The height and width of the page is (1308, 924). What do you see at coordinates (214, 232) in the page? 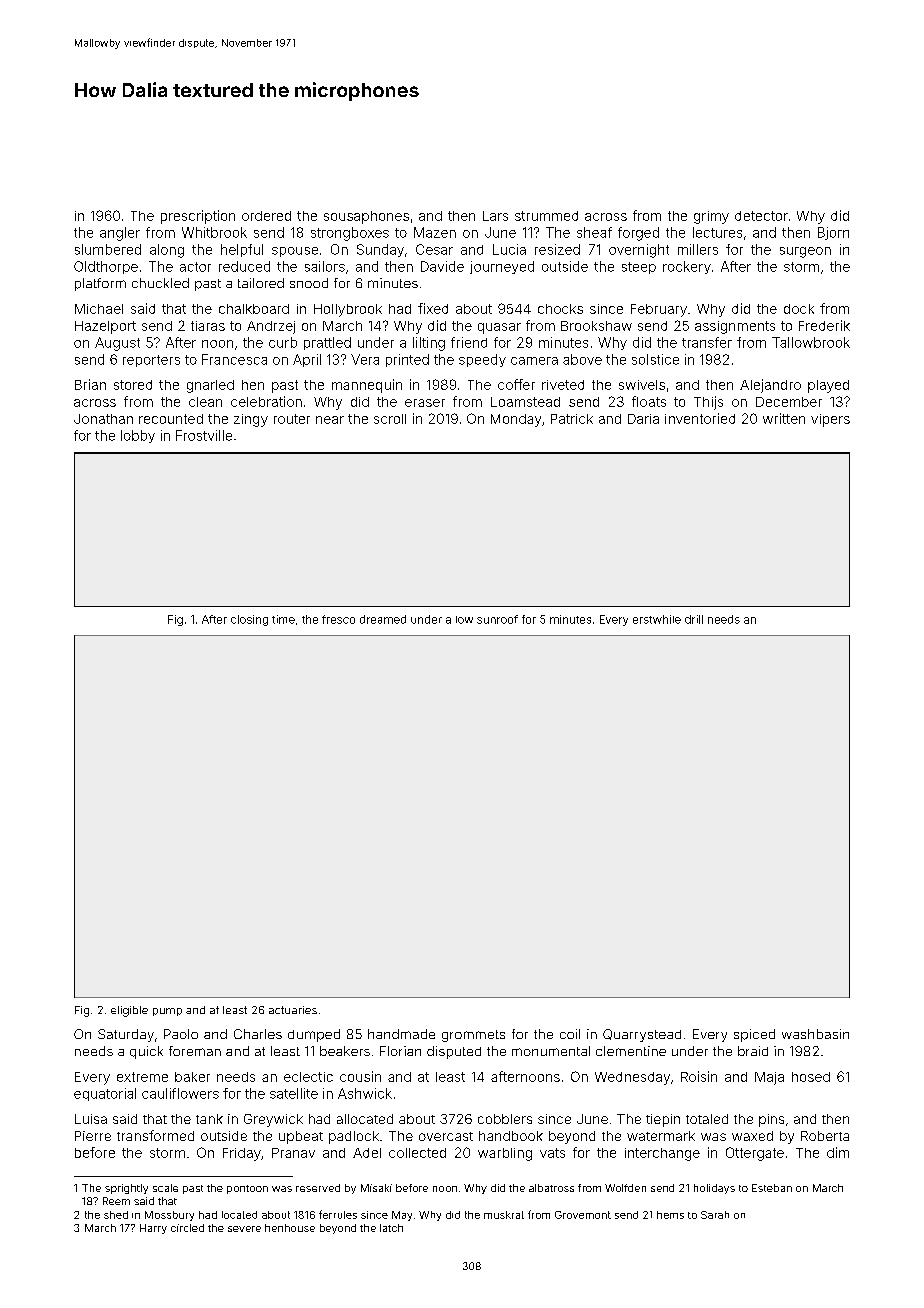
I see `Whitbrook` at bounding box center [214, 232].
